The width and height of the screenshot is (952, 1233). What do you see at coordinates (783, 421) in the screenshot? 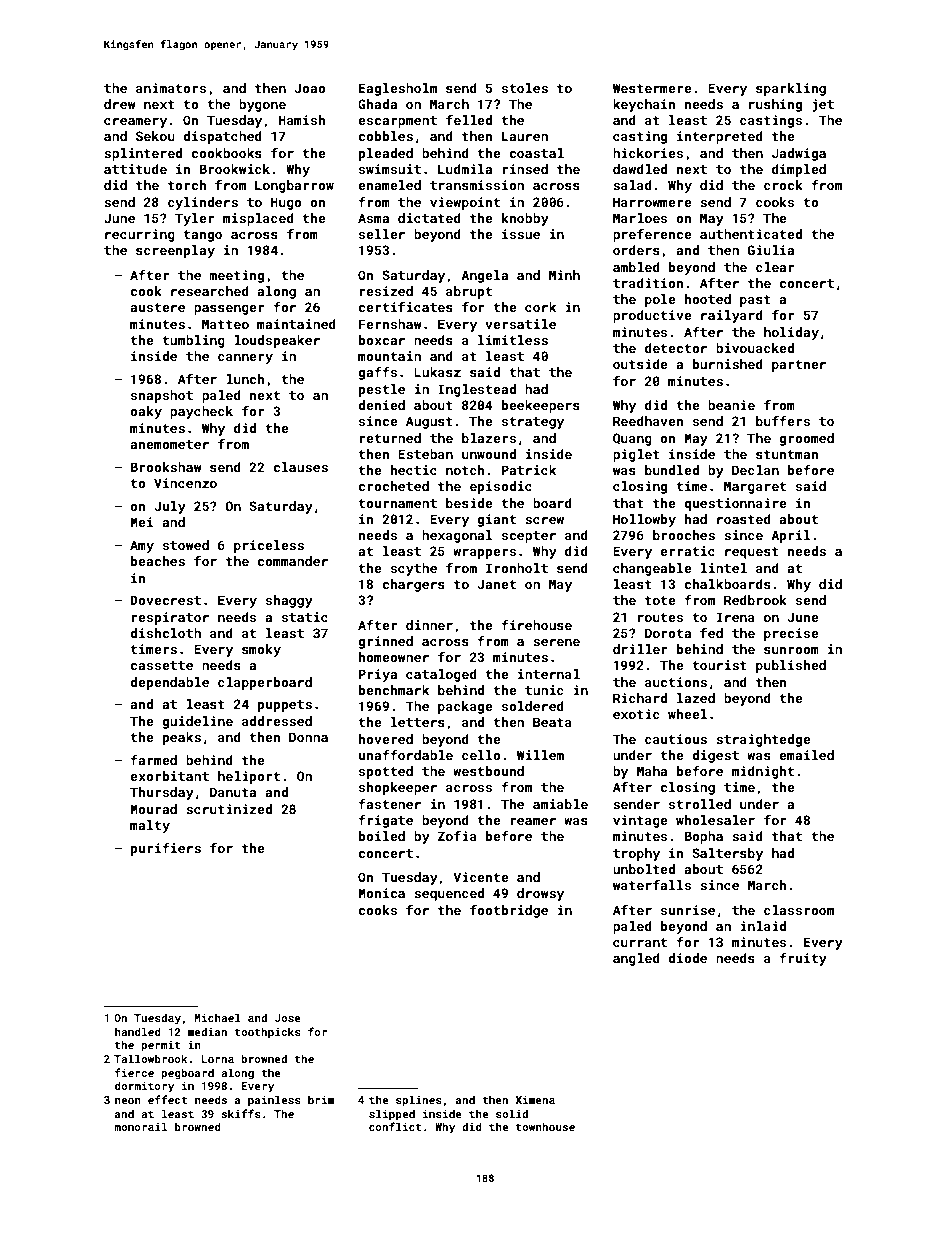
I see `buffers` at bounding box center [783, 421].
